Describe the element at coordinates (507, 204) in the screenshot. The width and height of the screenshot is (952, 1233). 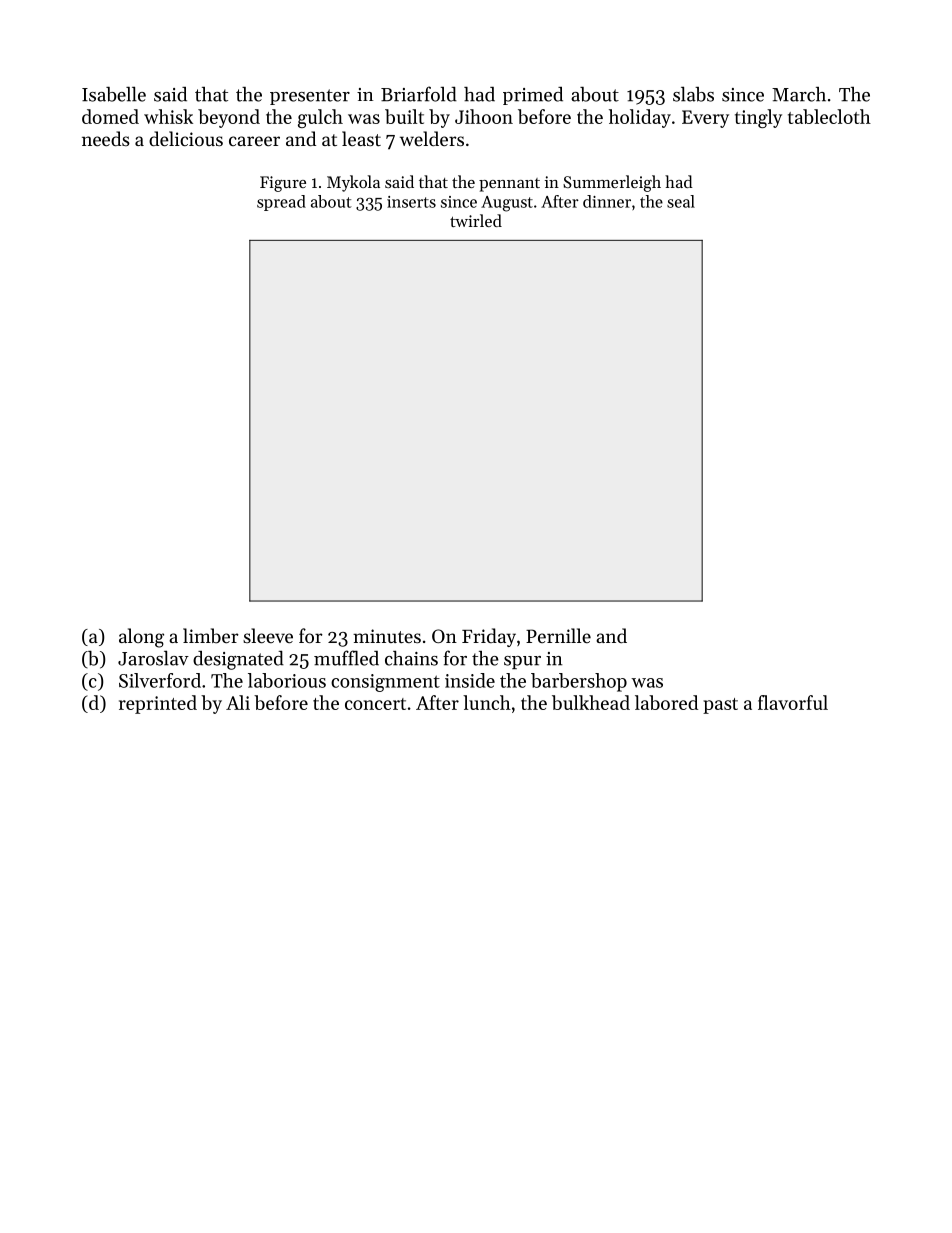
I see `August` at that location.
